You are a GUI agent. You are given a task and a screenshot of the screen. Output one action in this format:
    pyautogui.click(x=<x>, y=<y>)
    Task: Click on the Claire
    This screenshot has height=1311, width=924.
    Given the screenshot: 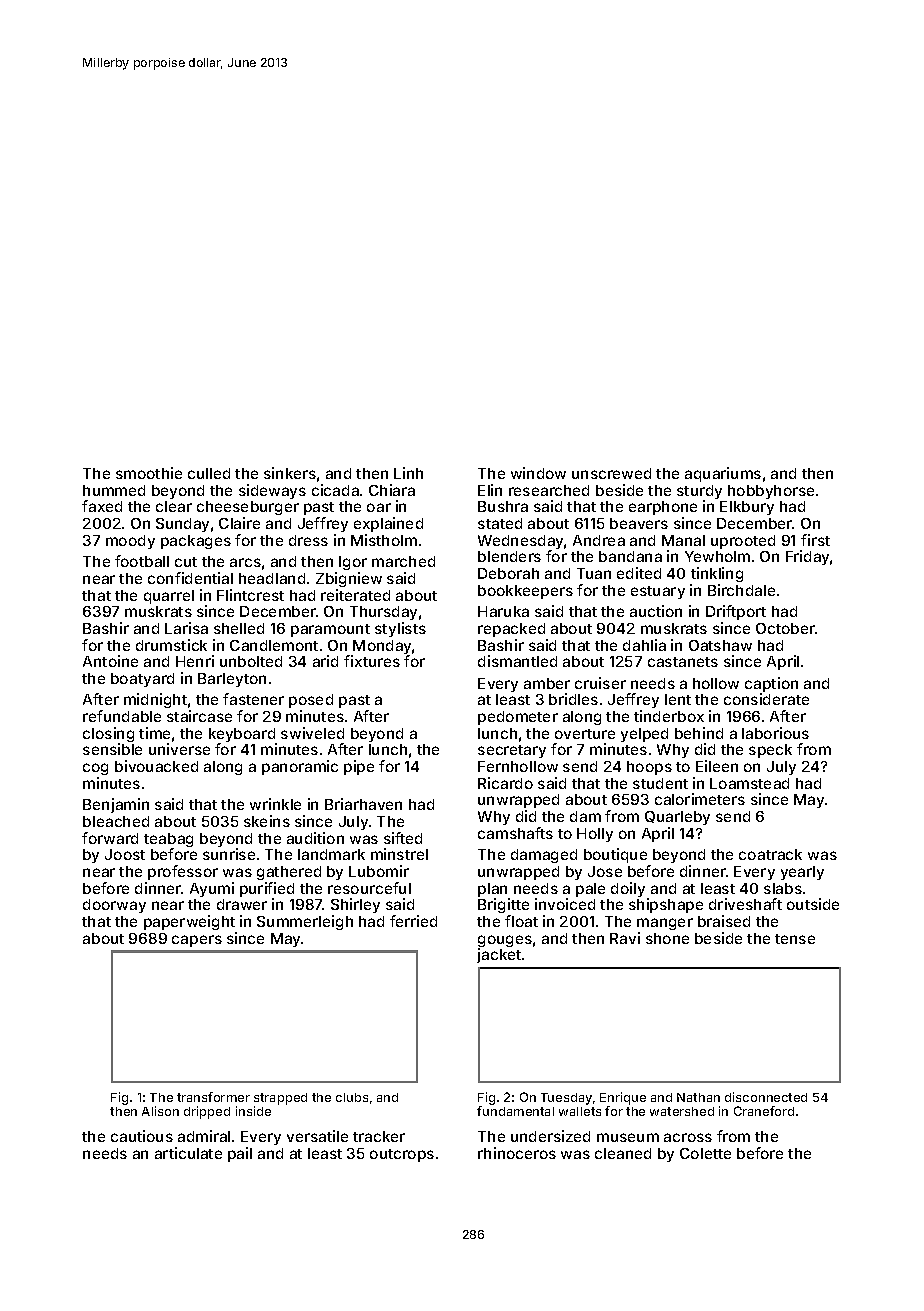 What is the action you would take?
    pyautogui.click(x=239, y=523)
